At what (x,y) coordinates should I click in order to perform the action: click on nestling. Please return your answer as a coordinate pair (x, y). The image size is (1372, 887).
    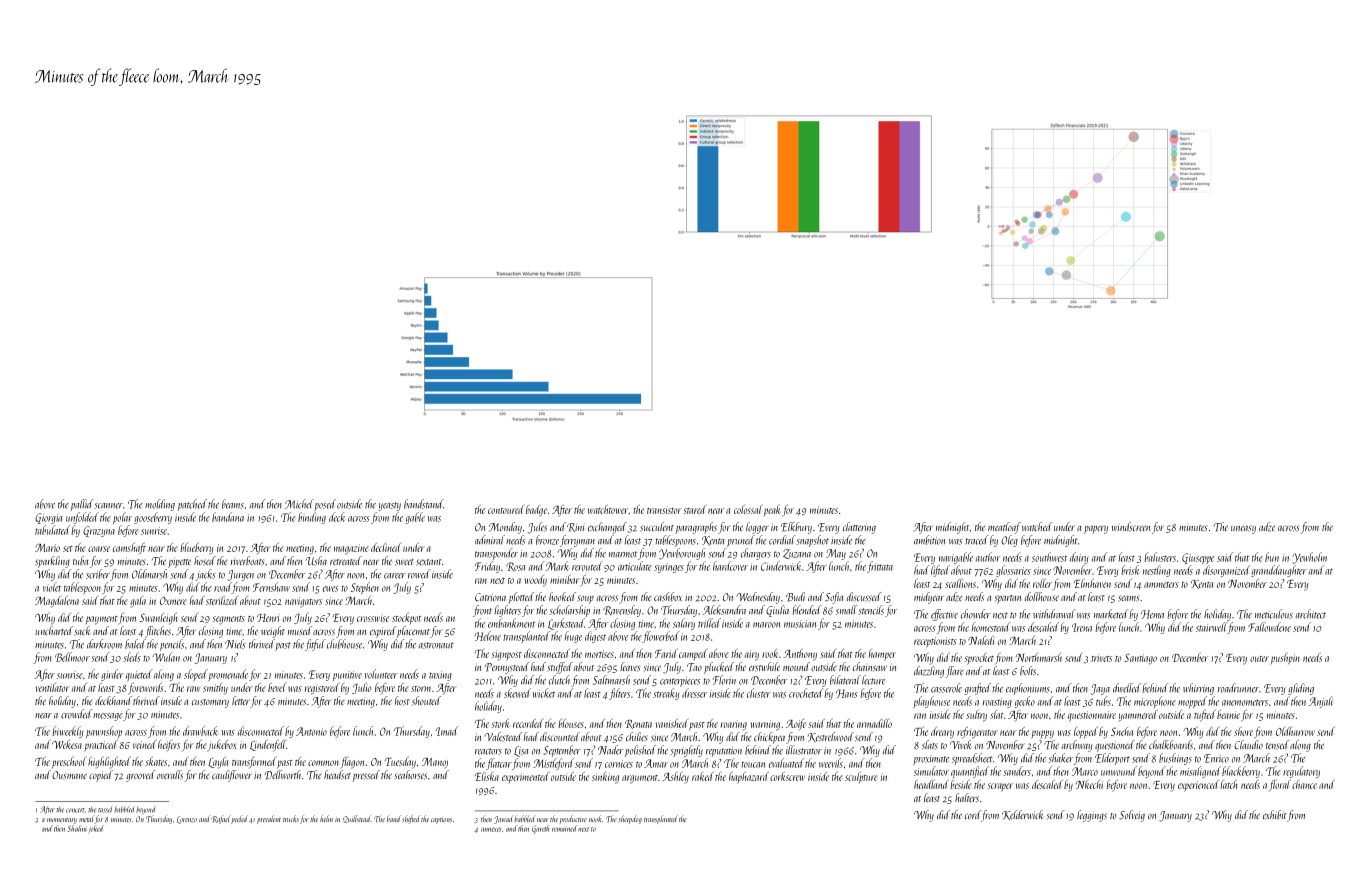
    Looking at the image, I should click on (1157, 571).
